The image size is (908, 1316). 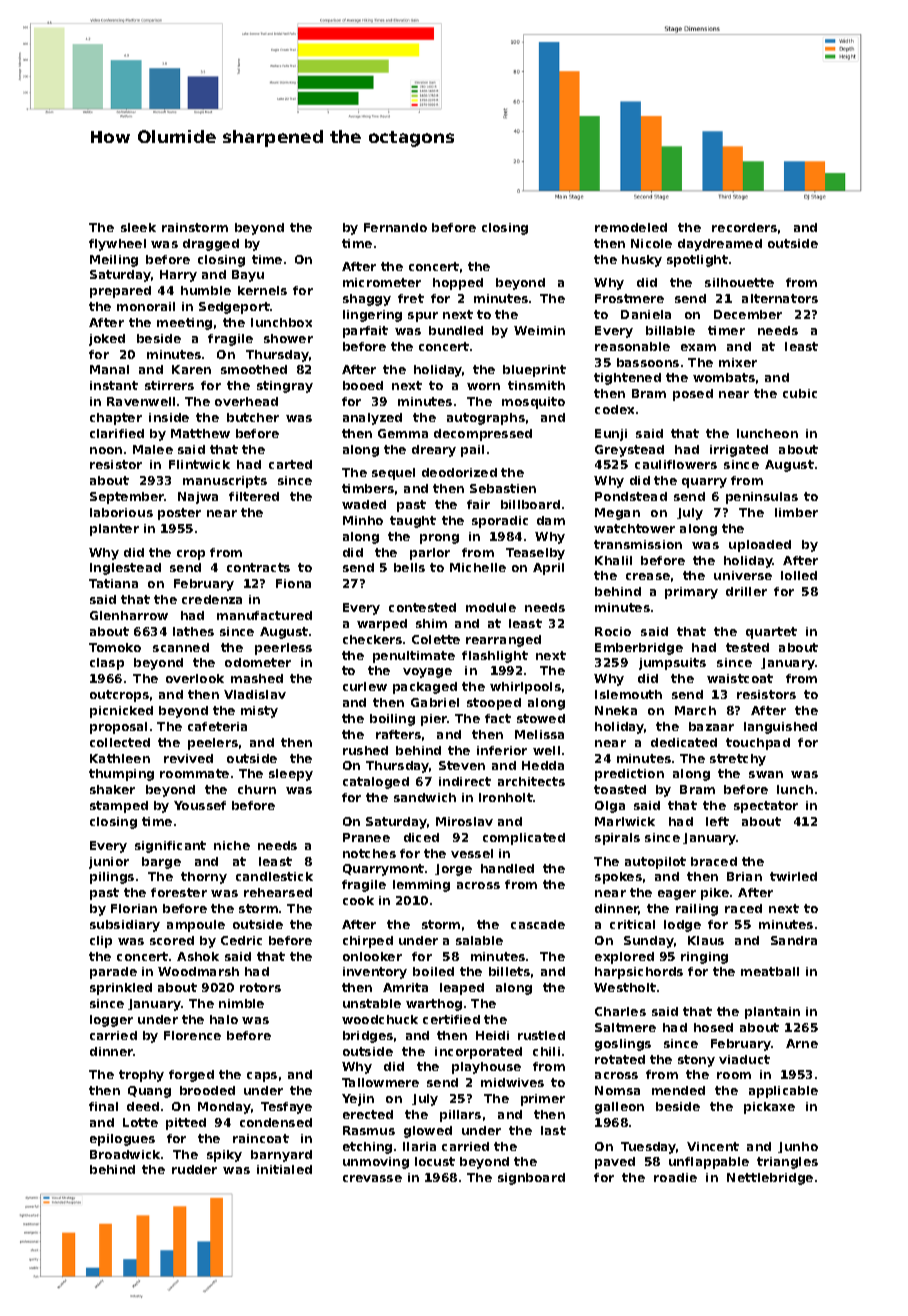 I want to click on forged, so click(x=191, y=1076).
